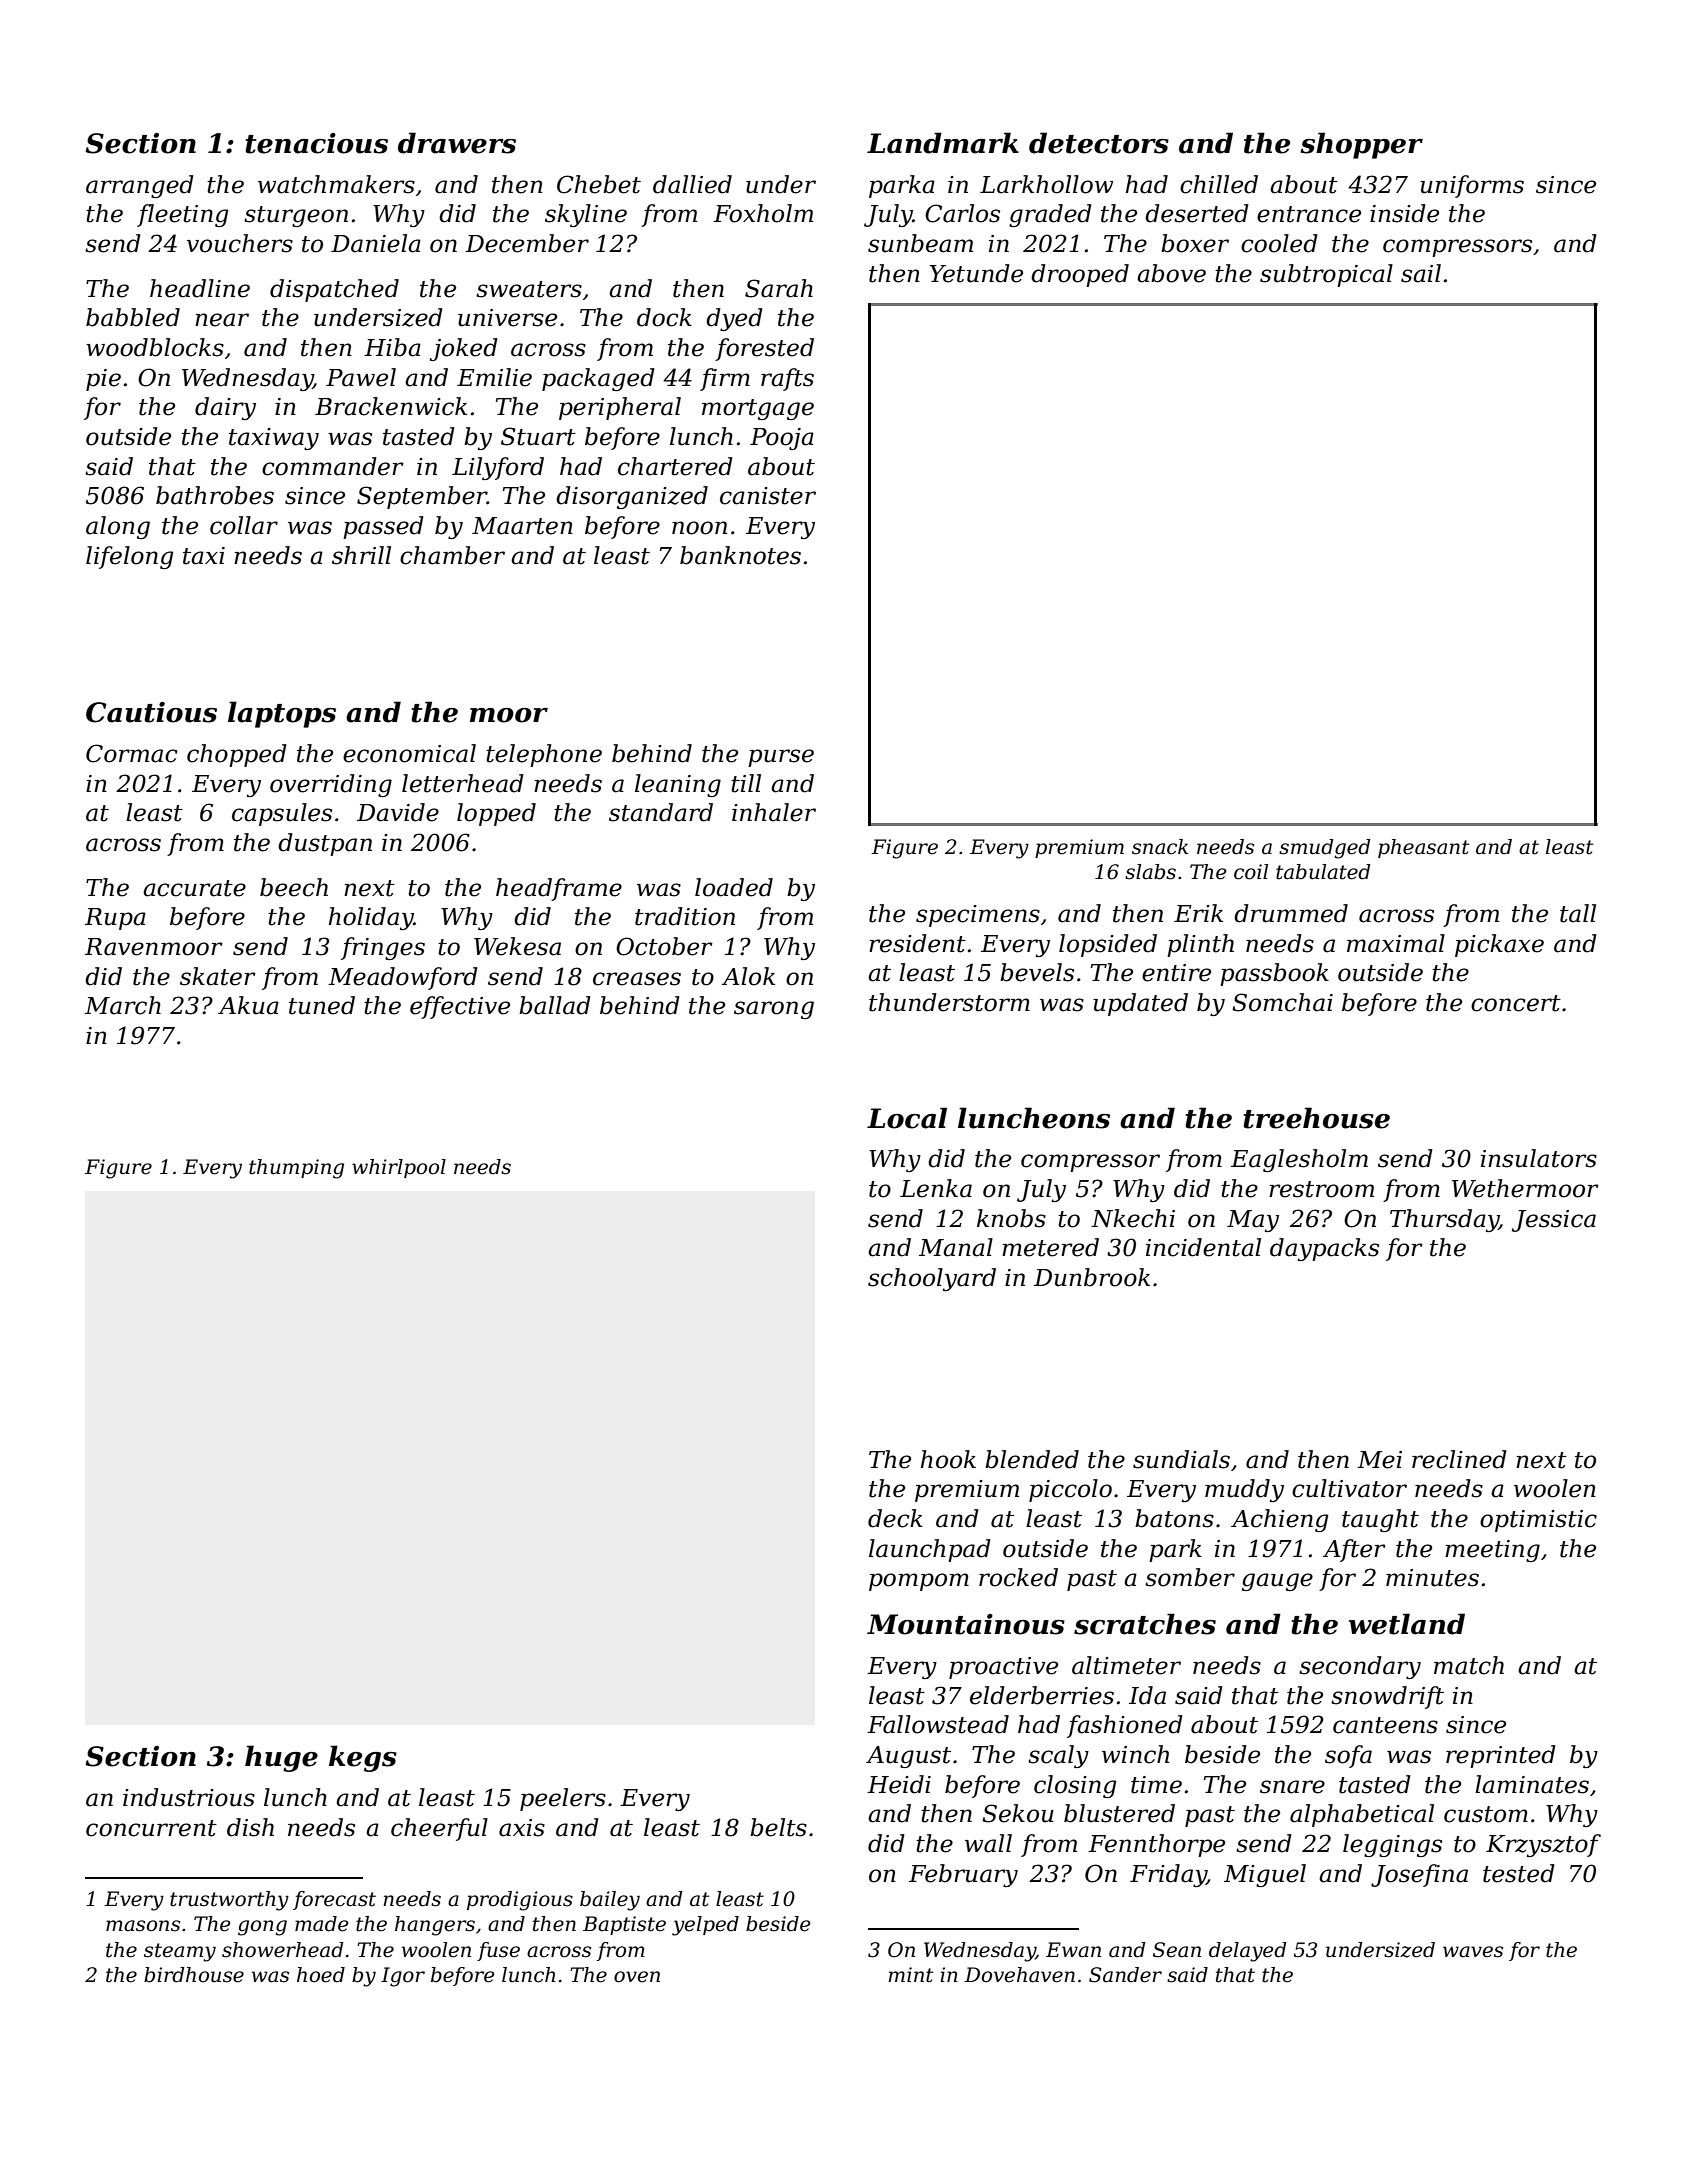 The image size is (1683, 2178). I want to click on capsules, so click(282, 814).
